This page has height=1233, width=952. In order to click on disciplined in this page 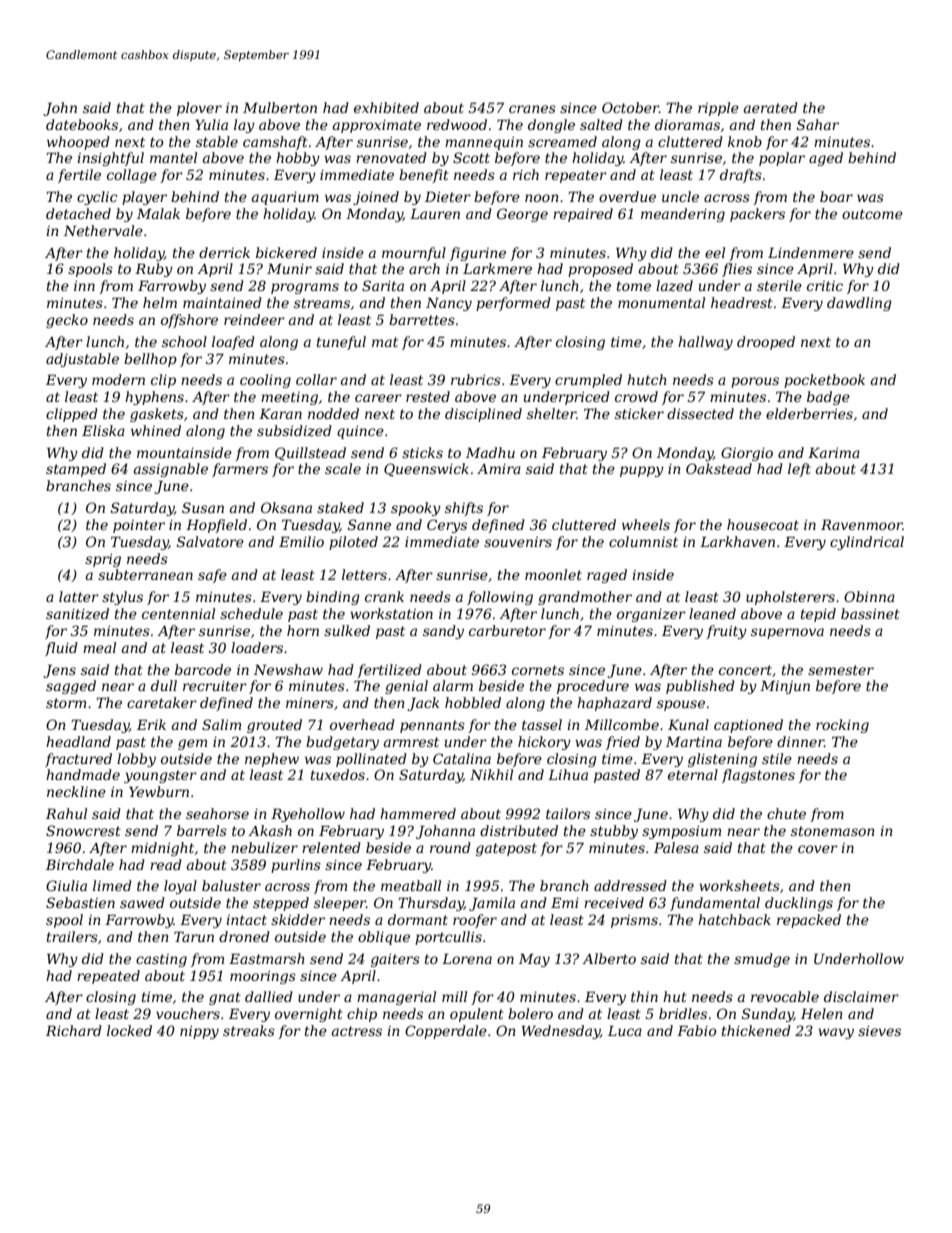, I will do `click(483, 415)`.
